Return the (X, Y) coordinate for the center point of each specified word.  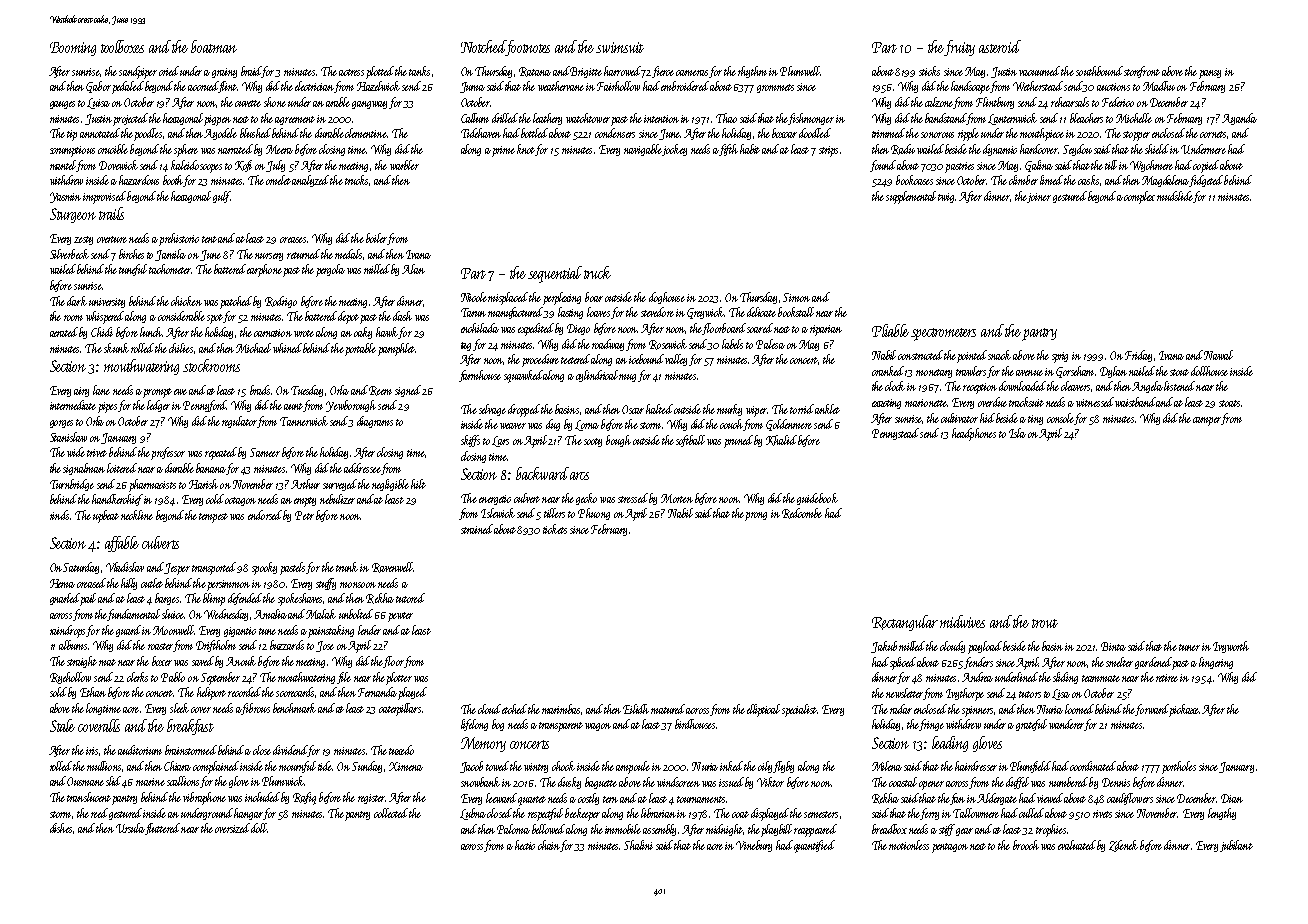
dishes (61, 828)
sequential (555, 274)
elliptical (763, 710)
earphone (264, 270)
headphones (974, 434)
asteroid (1000, 46)
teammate (1101, 678)
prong (756, 516)
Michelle (1134, 118)
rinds (59, 515)
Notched (483, 46)
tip (72, 135)
